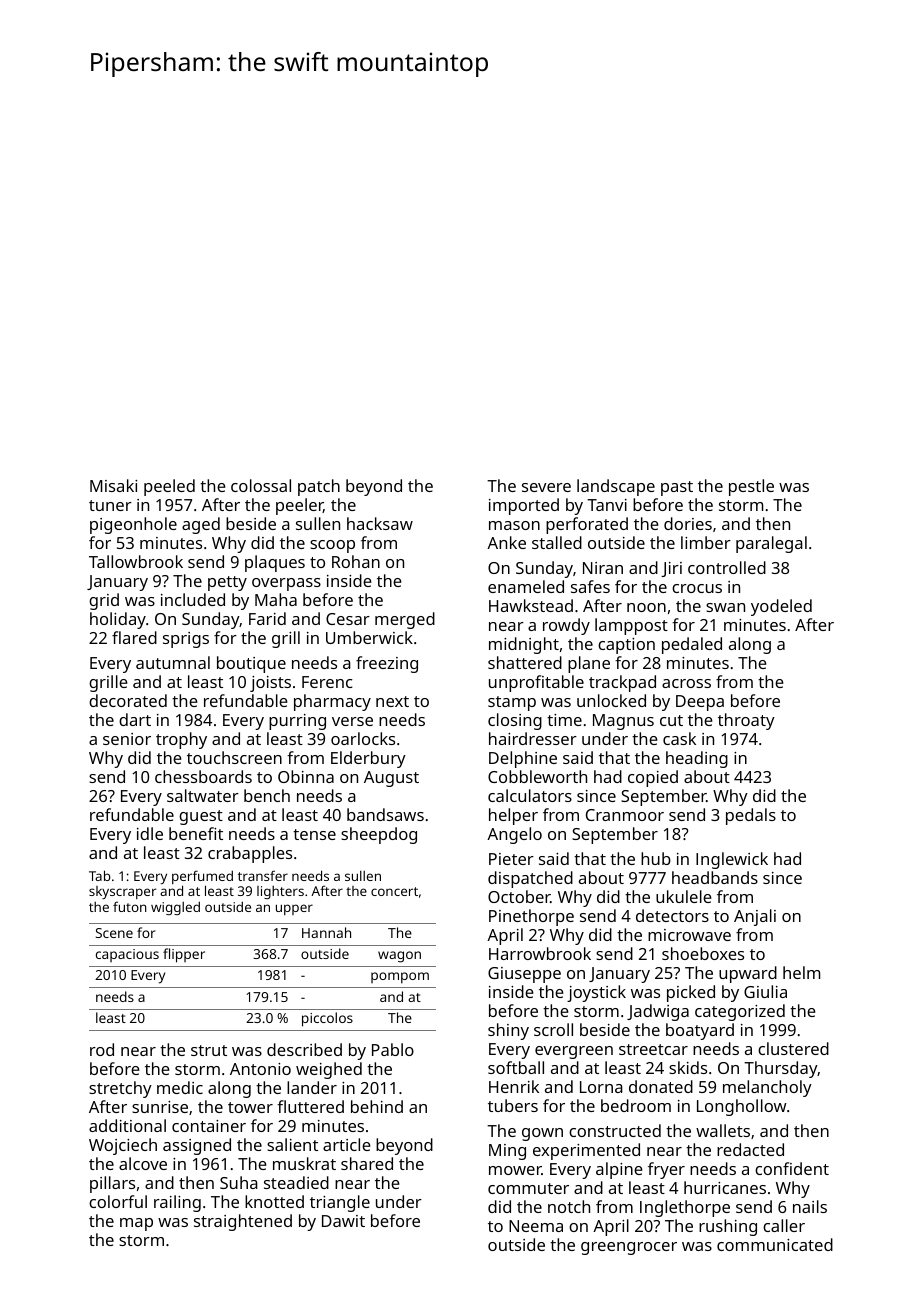  Describe the element at coordinates (781, 607) in the image. I see `yodeled` at that location.
